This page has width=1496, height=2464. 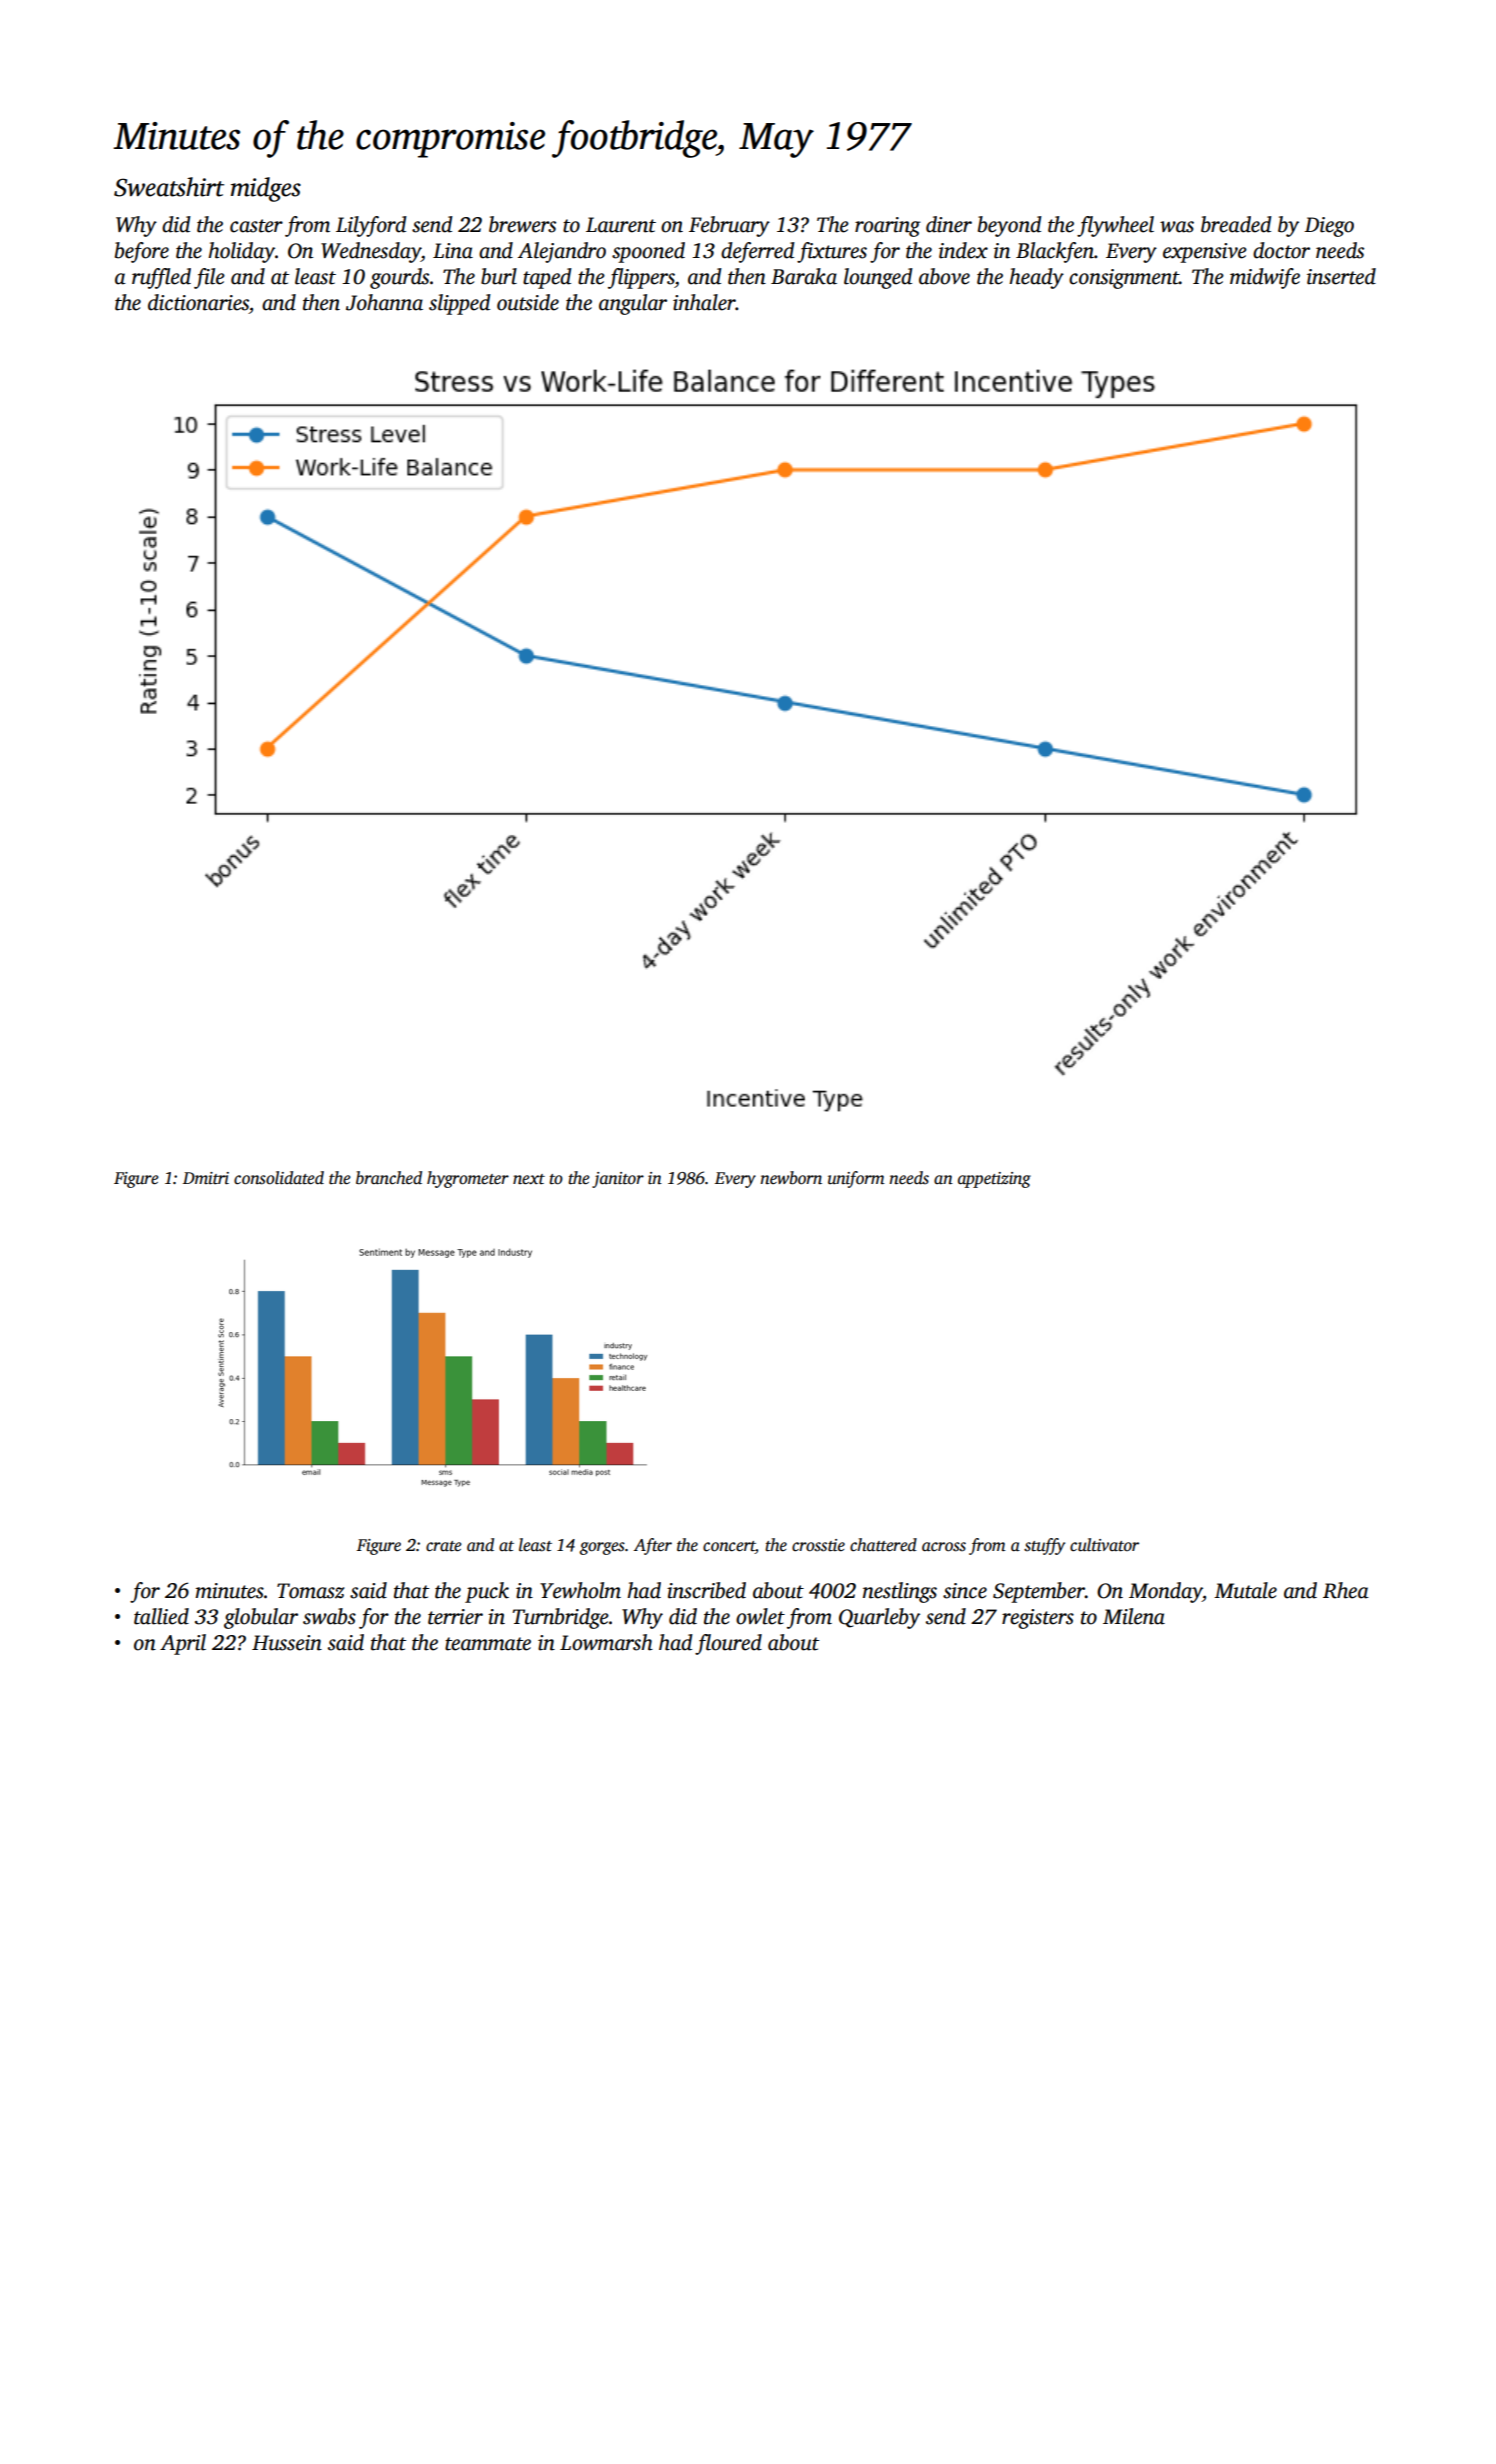 I want to click on crate, so click(x=444, y=1546).
